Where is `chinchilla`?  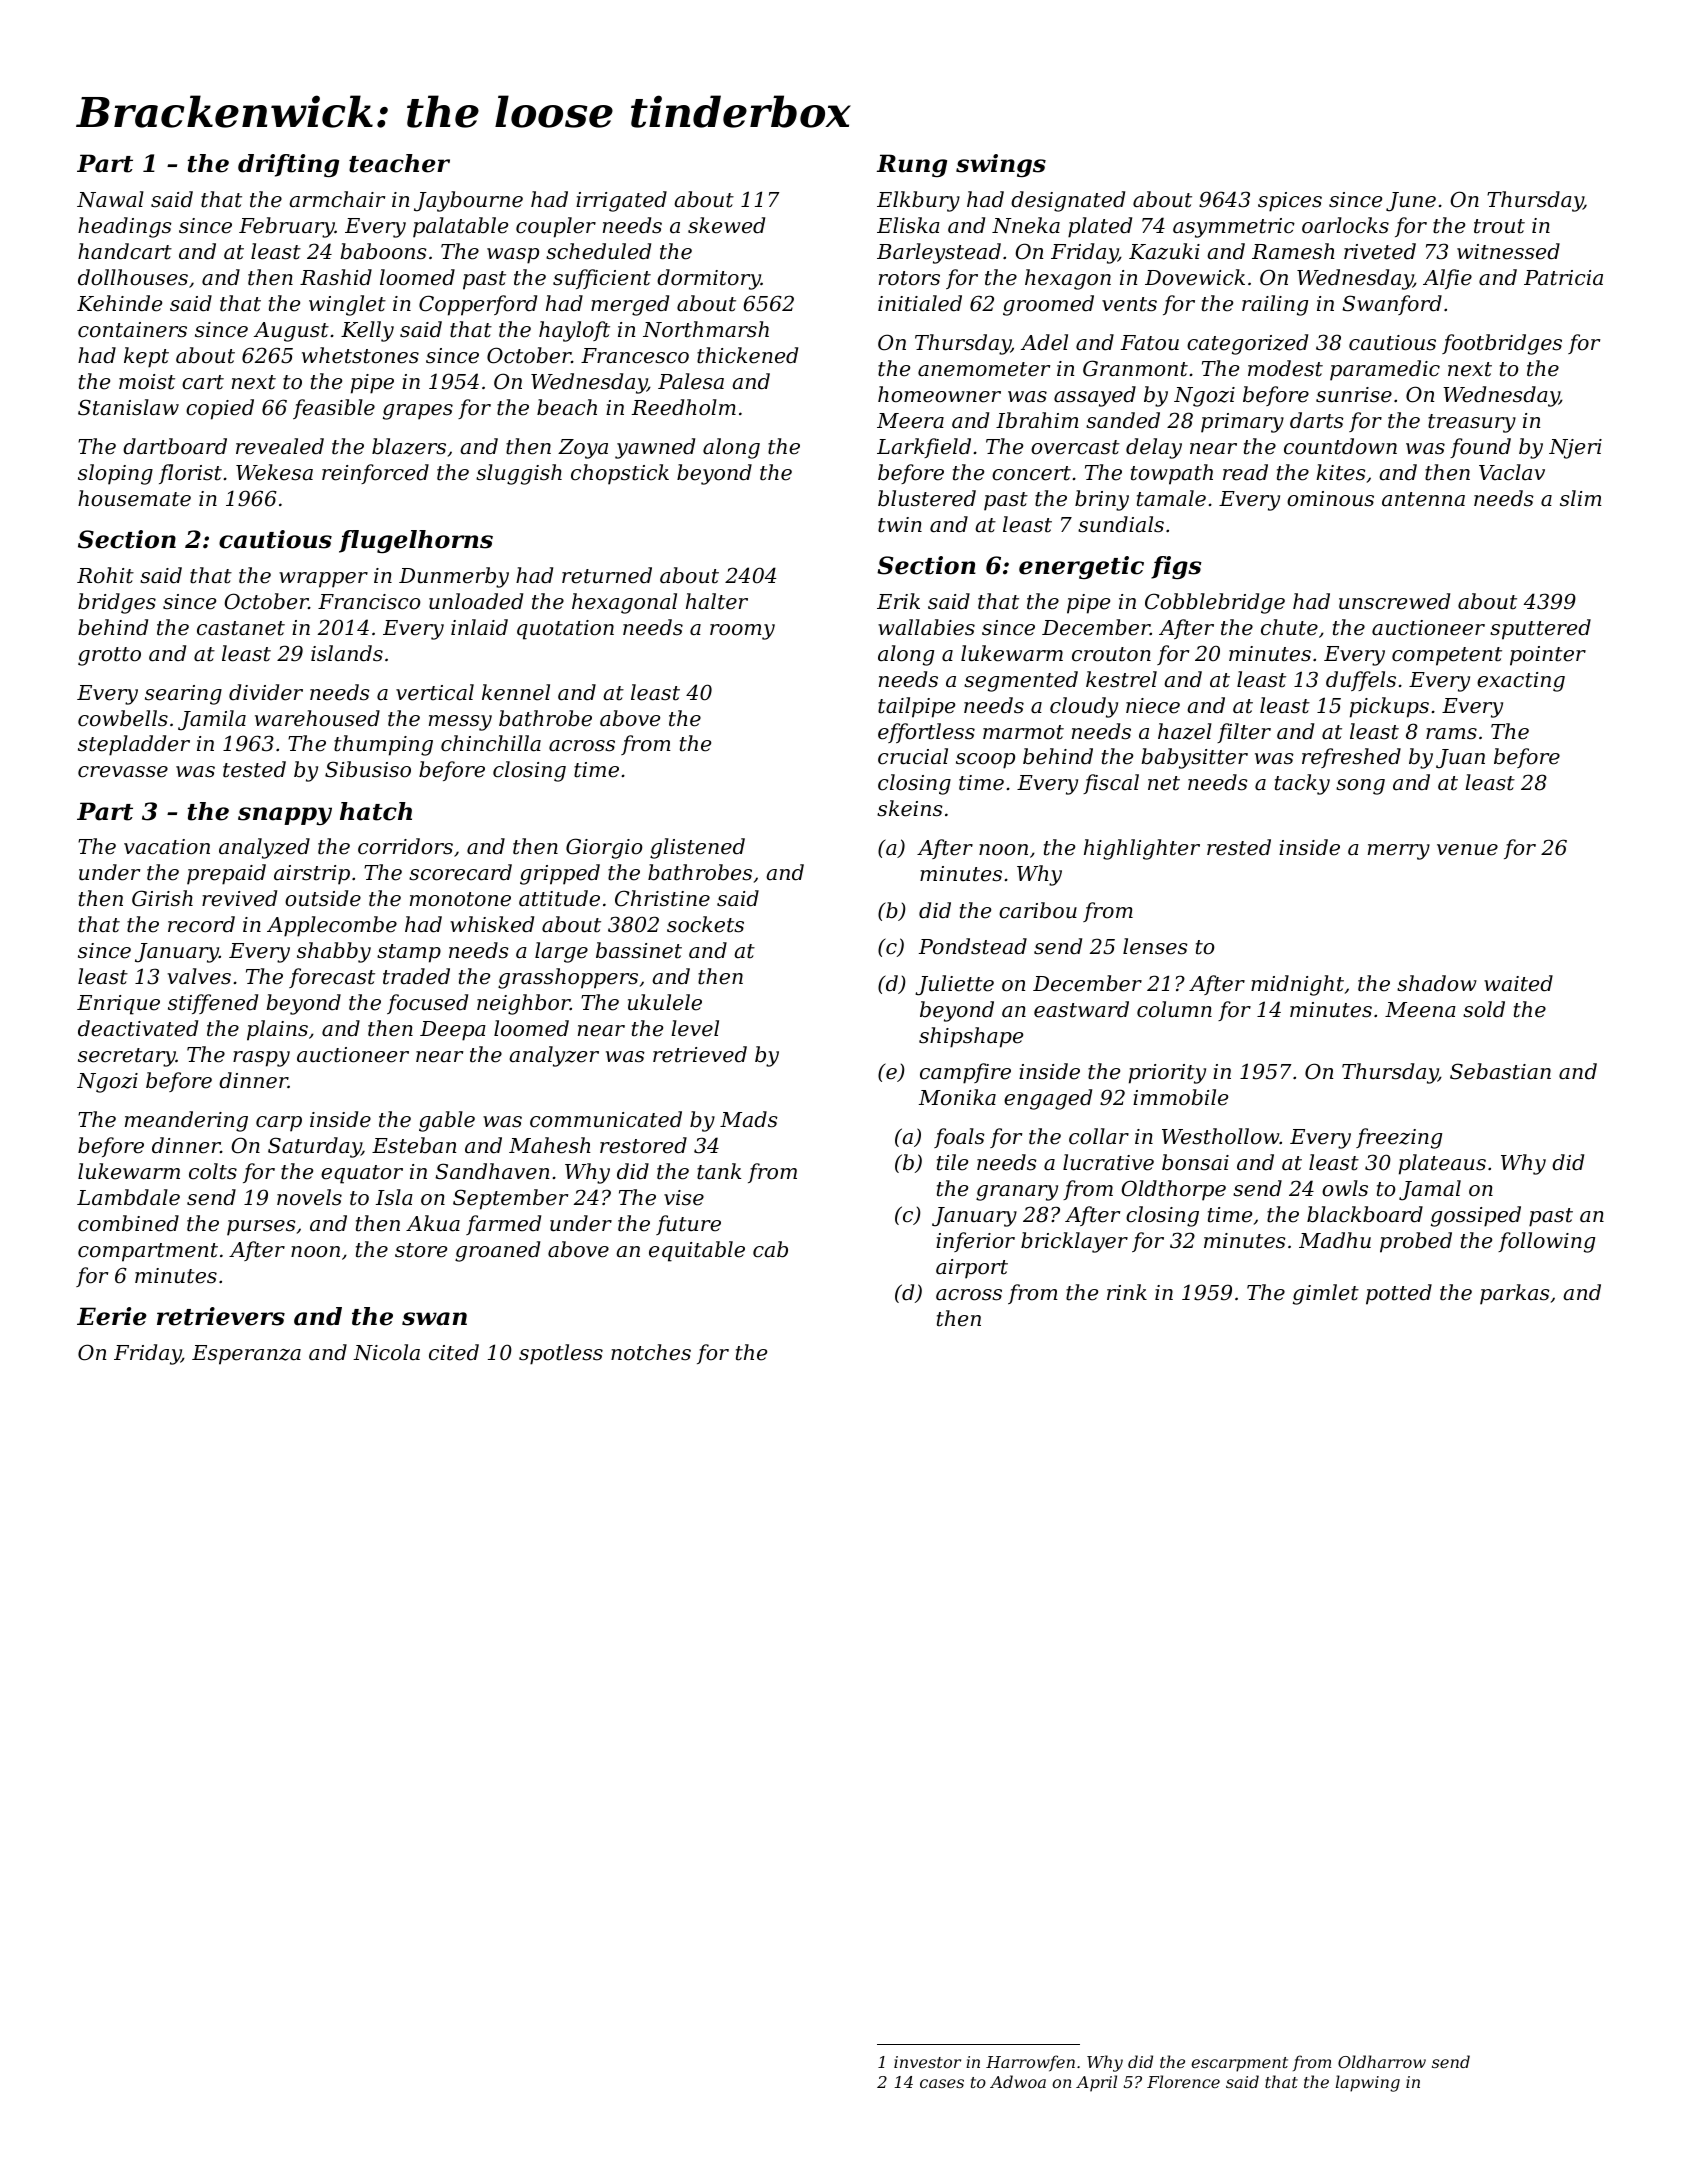
chinchilla is located at coordinates (491, 743).
